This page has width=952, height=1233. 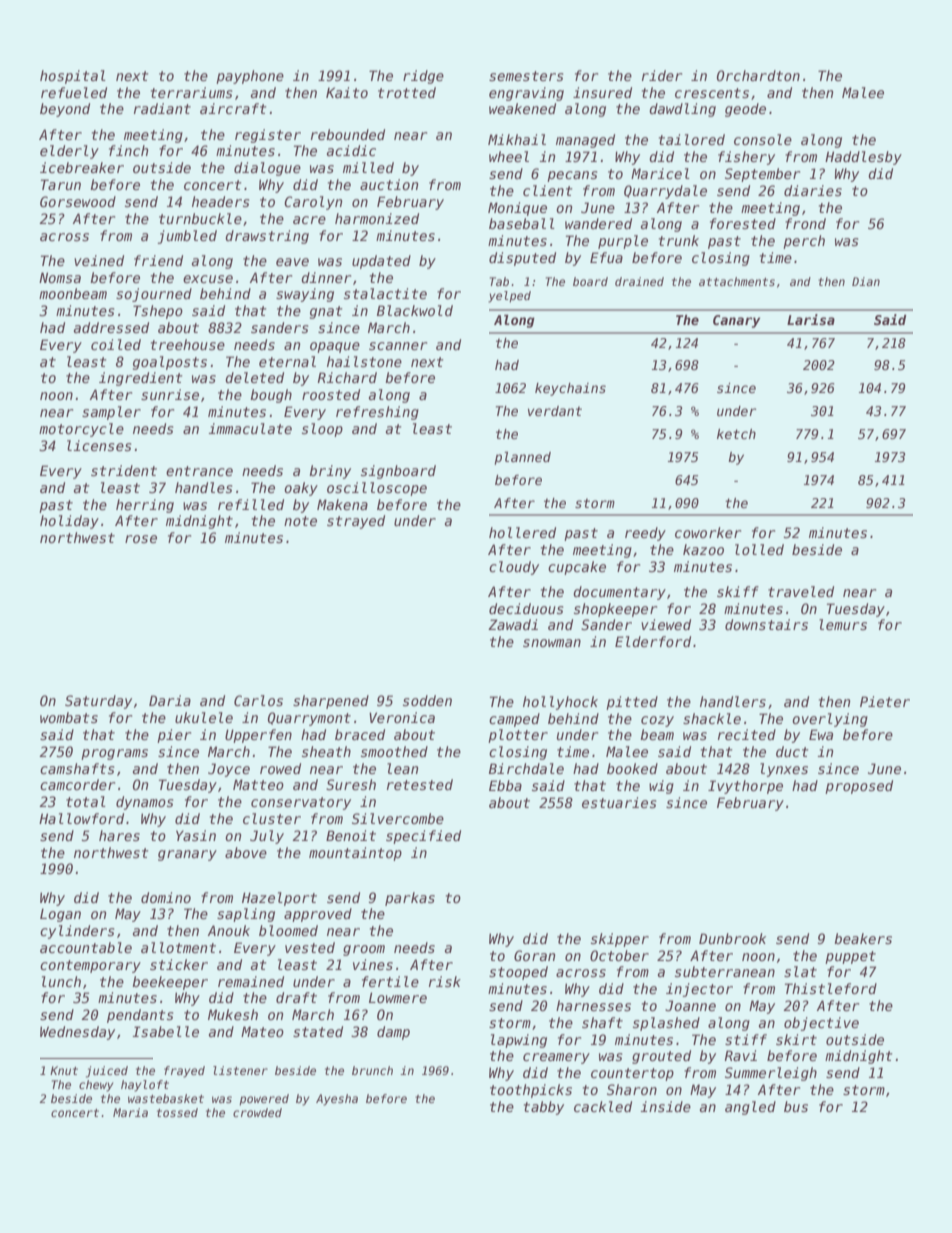 What do you see at coordinates (526, 76) in the page?
I see `semesters` at bounding box center [526, 76].
